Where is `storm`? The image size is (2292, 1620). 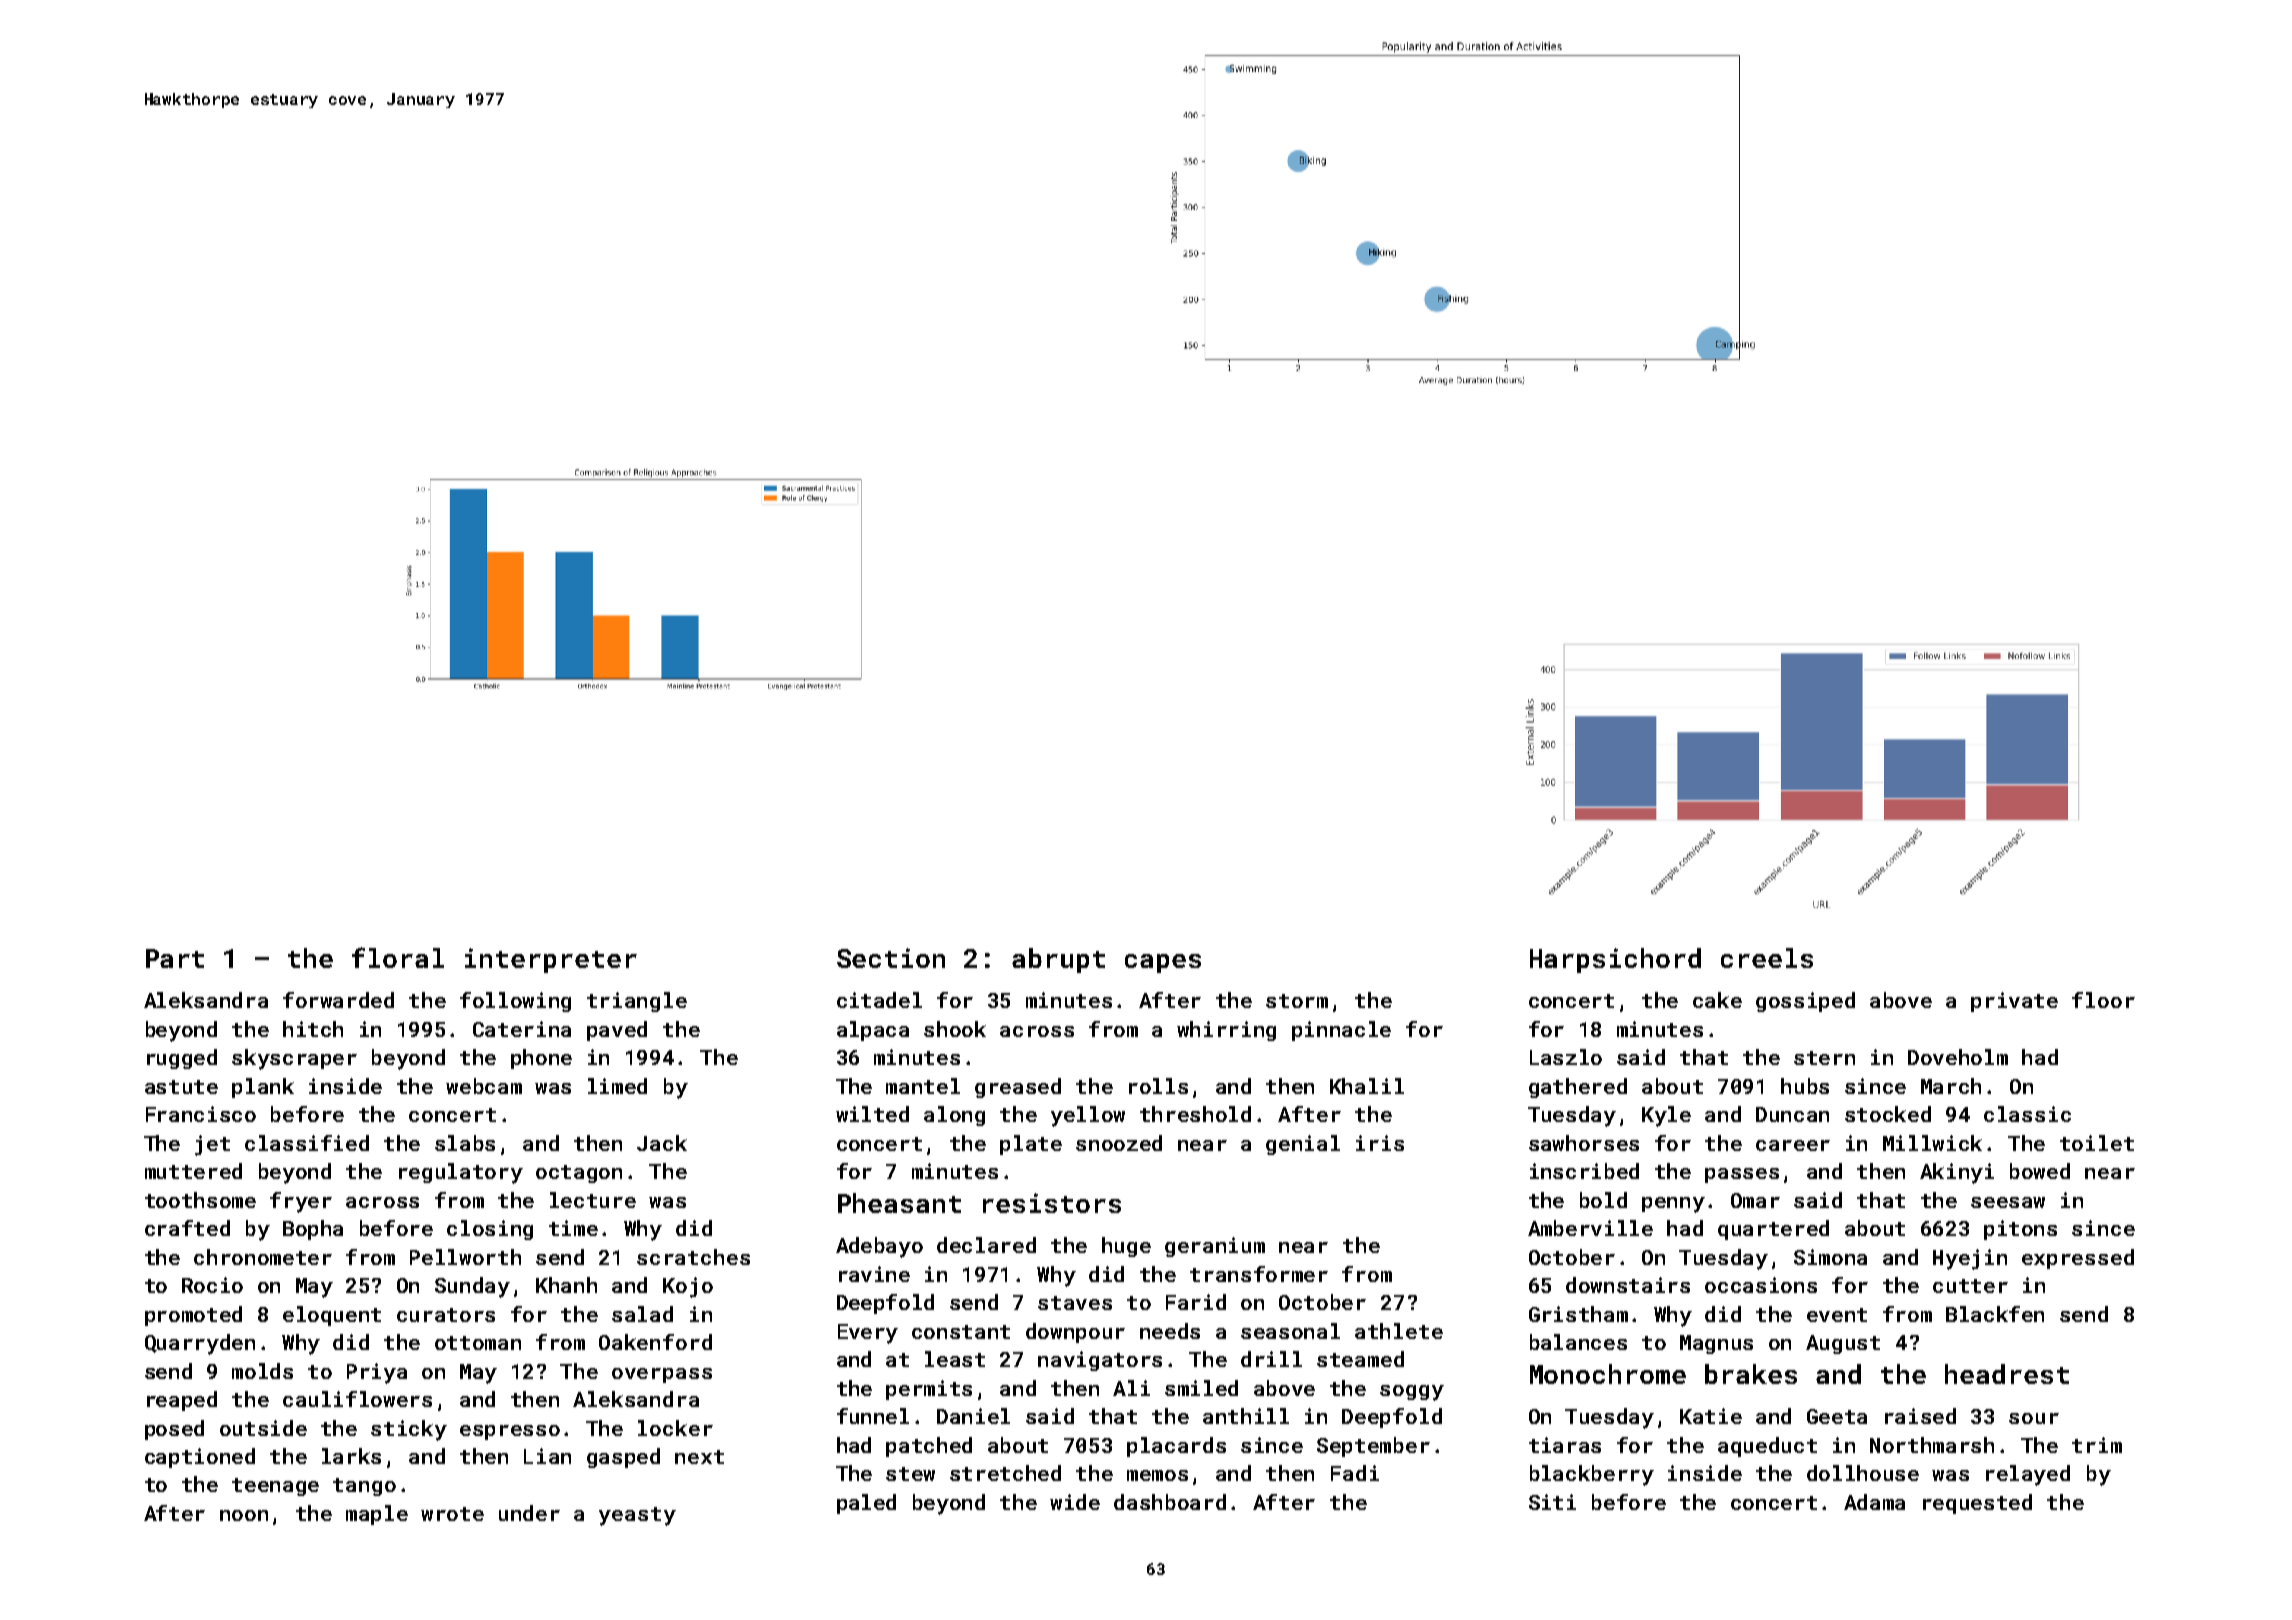 storm is located at coordinates (1297, 1001).
